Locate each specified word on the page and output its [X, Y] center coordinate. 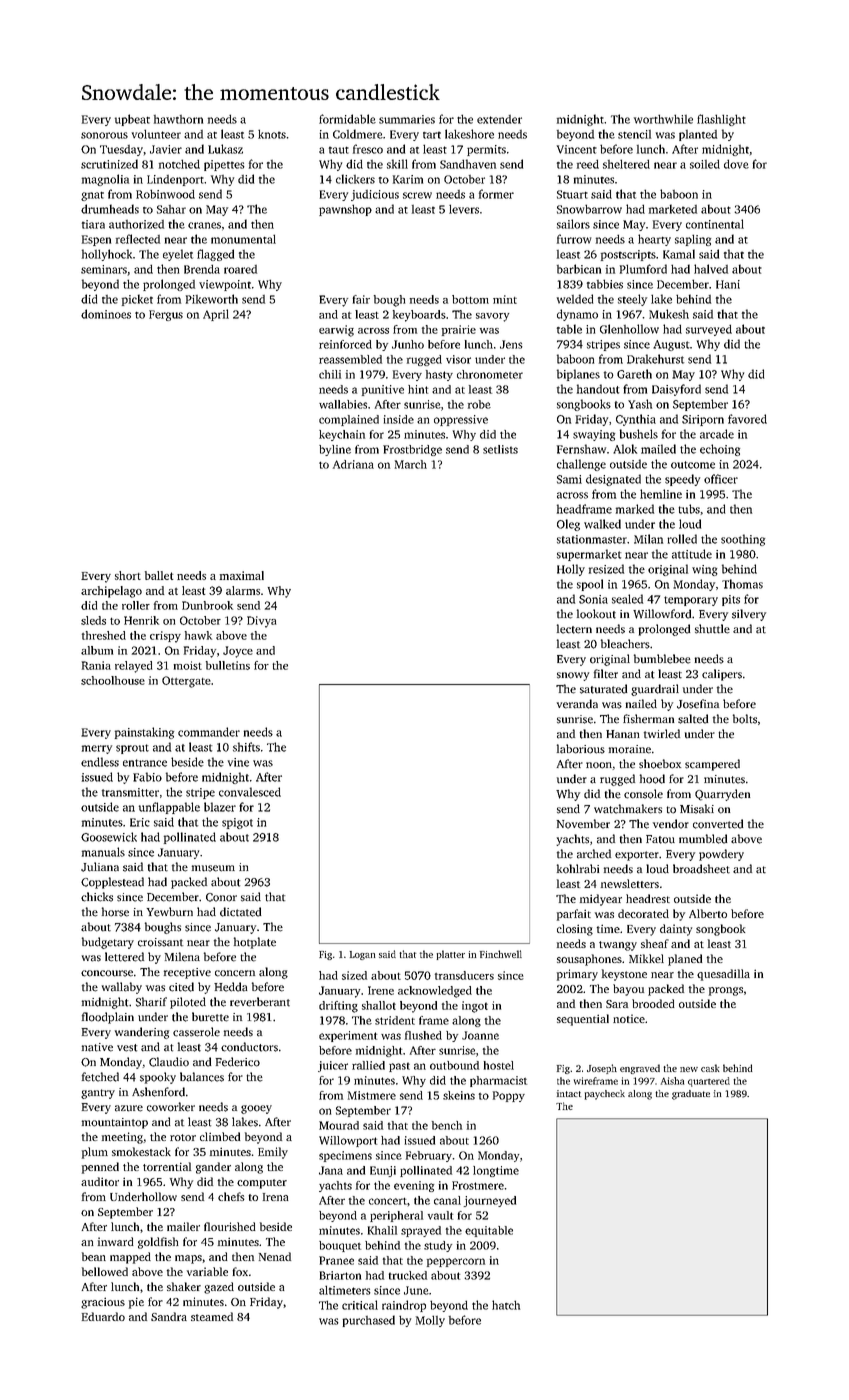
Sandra [169, 1316]
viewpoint [225, 285]
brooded [653, 1003]
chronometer [490, 374]
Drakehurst [655, 359]
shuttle [712, 629]
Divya [261, 622]
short [128, 575]
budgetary [108, 943]
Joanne [480, 1035]
